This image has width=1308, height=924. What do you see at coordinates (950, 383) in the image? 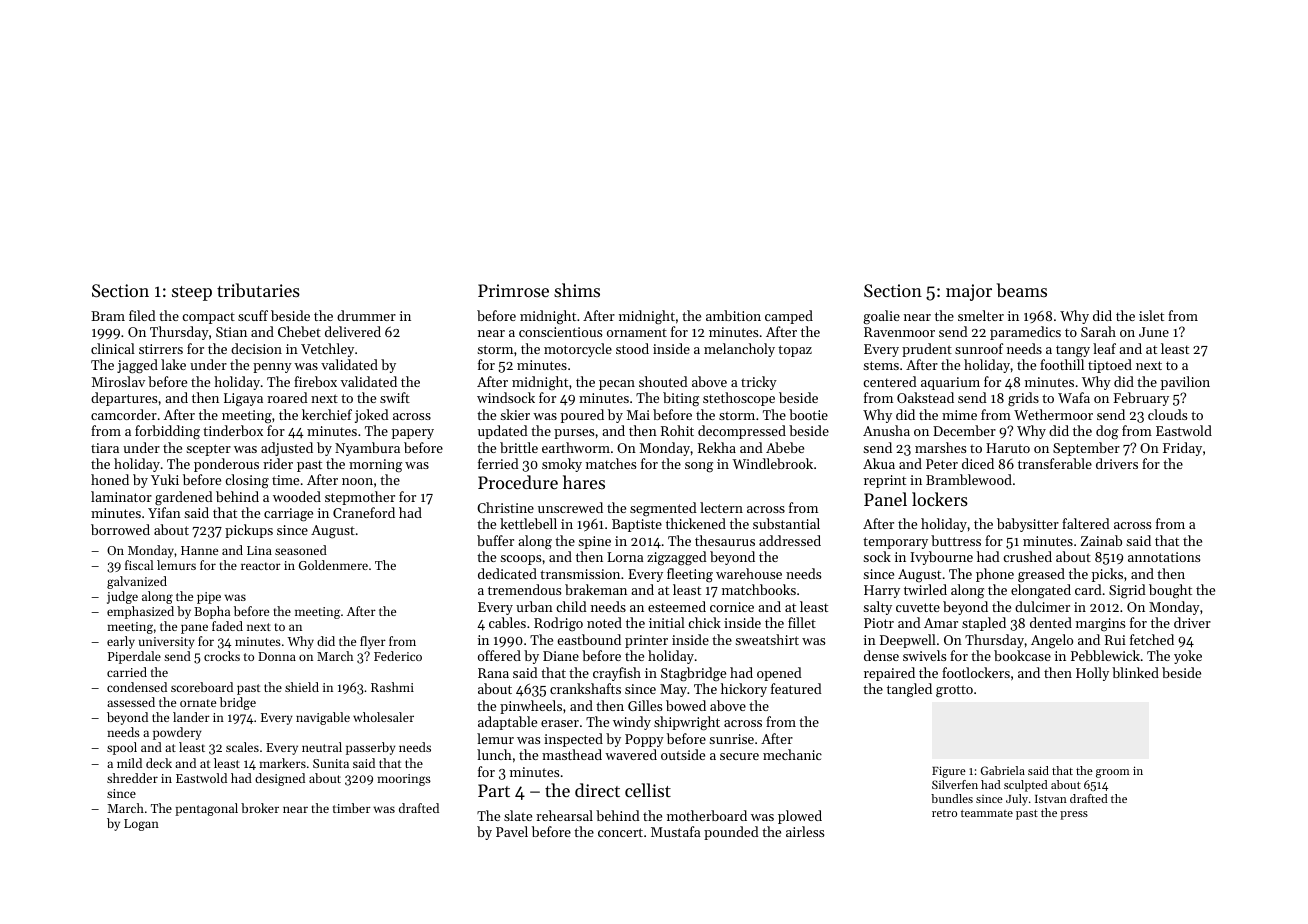
I see `aquarium` at bounding box center [950, 383].
